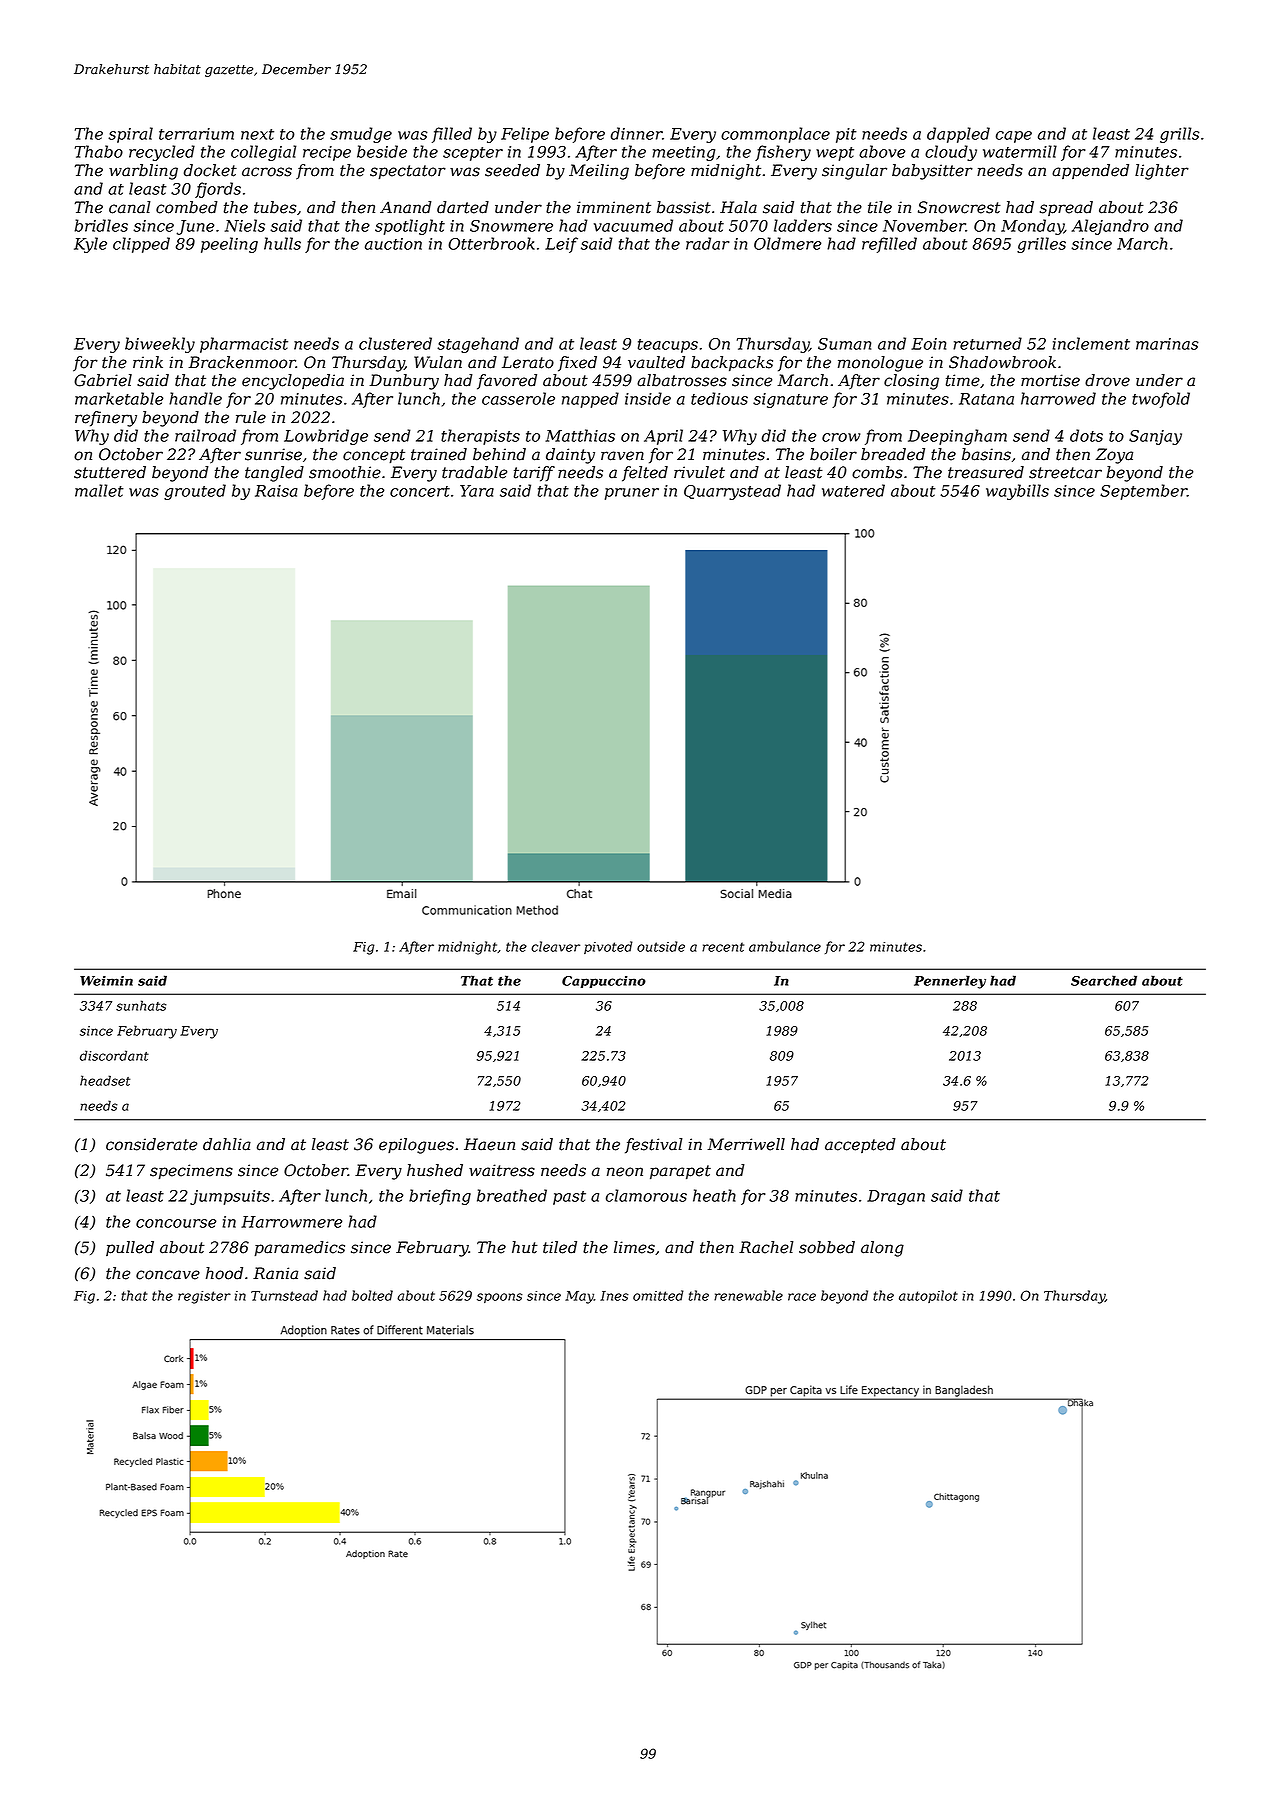 The height and width of the document is (1811, 1280). What do you see at coordinates (608, 947) in the document?
I see `pivoted` at bounding box center [608, 947].
